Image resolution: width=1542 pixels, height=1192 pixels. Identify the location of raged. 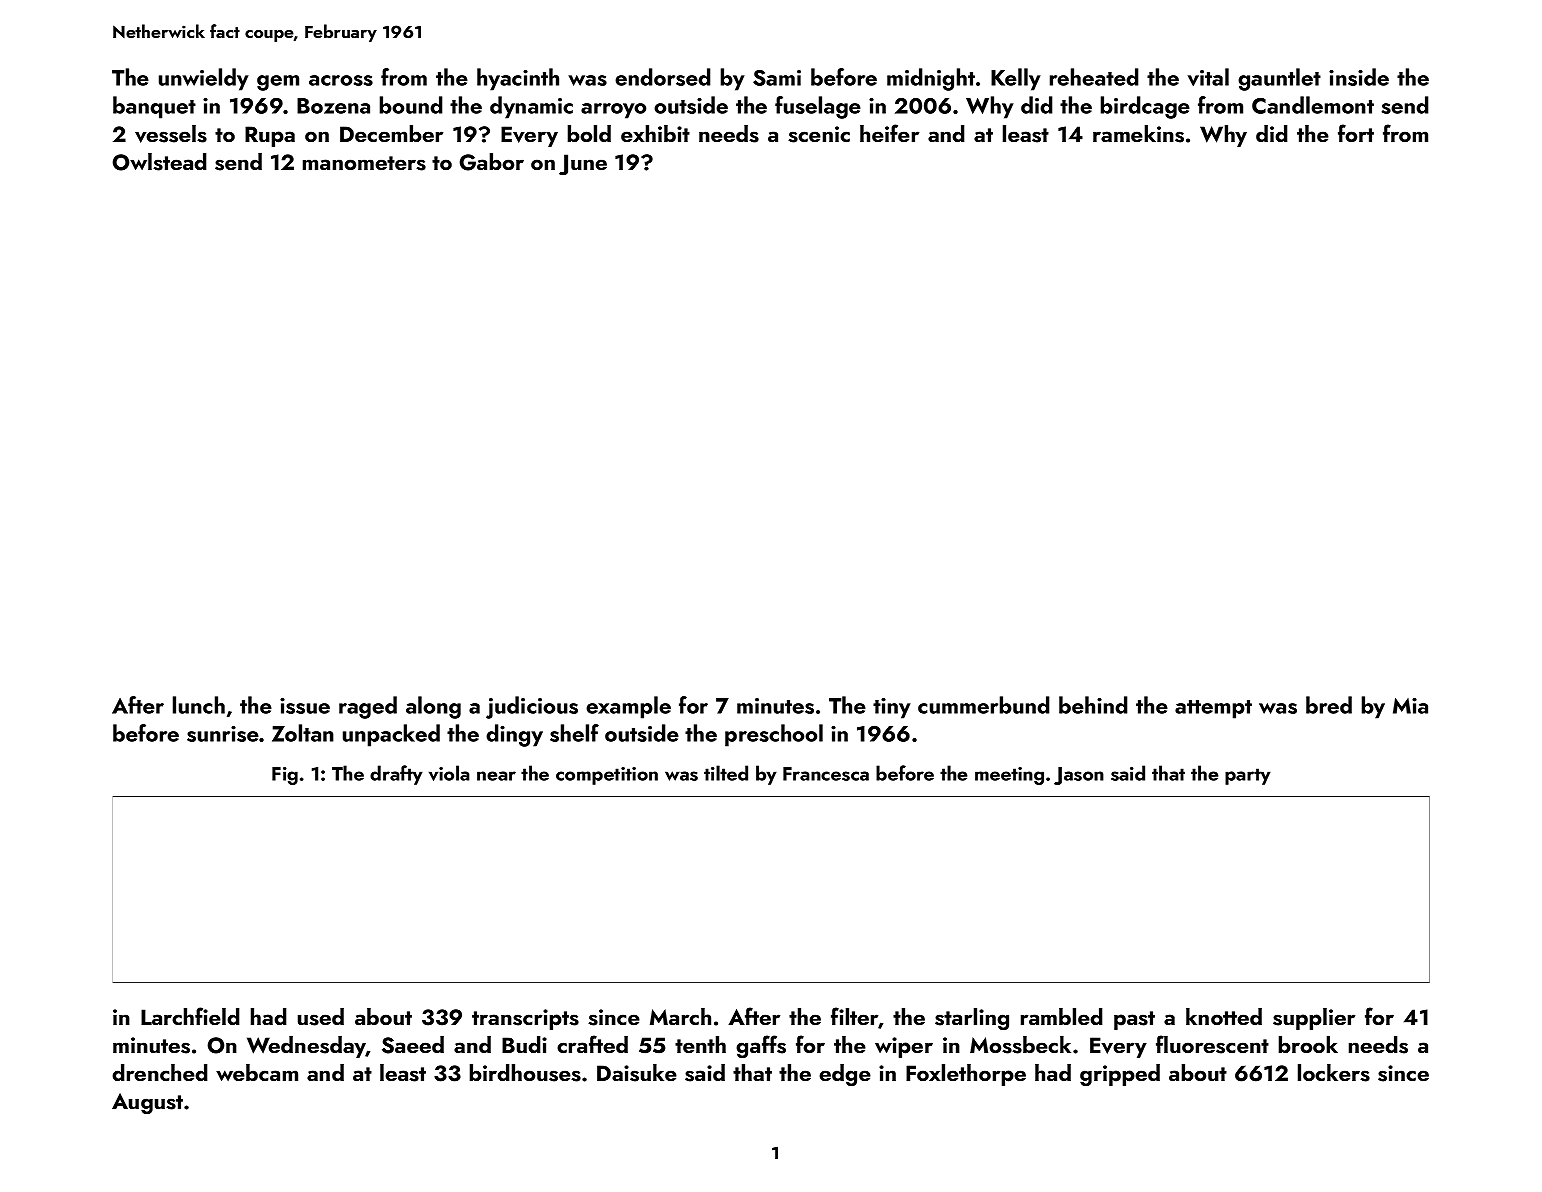
(368, 707).
